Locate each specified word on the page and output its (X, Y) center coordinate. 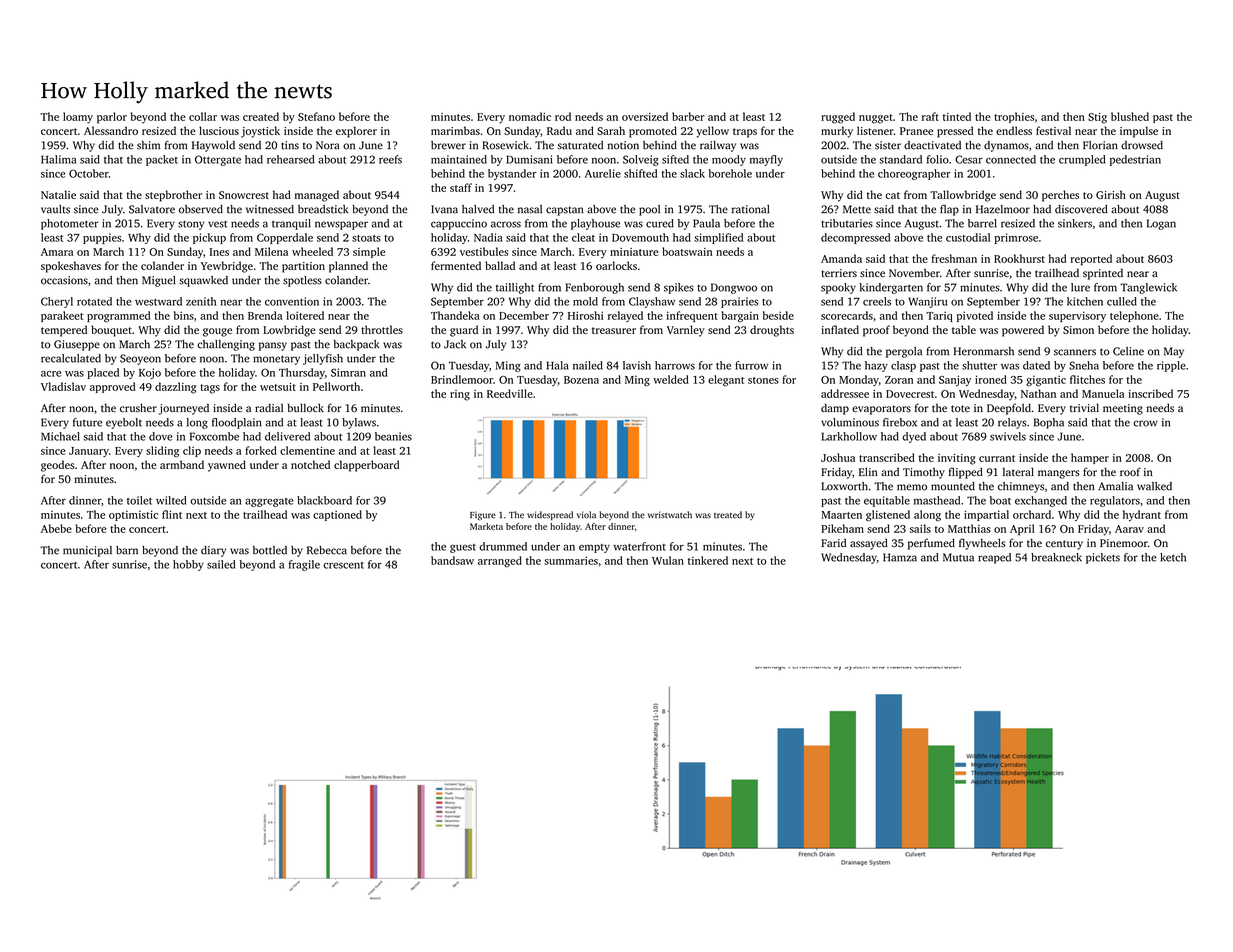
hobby (188, 565)
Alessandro (111, 130)
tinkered (708, 560)
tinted (957, 116)
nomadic (530, 116)
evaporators (881, 410)
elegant (726, 381)
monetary (276, 360)
